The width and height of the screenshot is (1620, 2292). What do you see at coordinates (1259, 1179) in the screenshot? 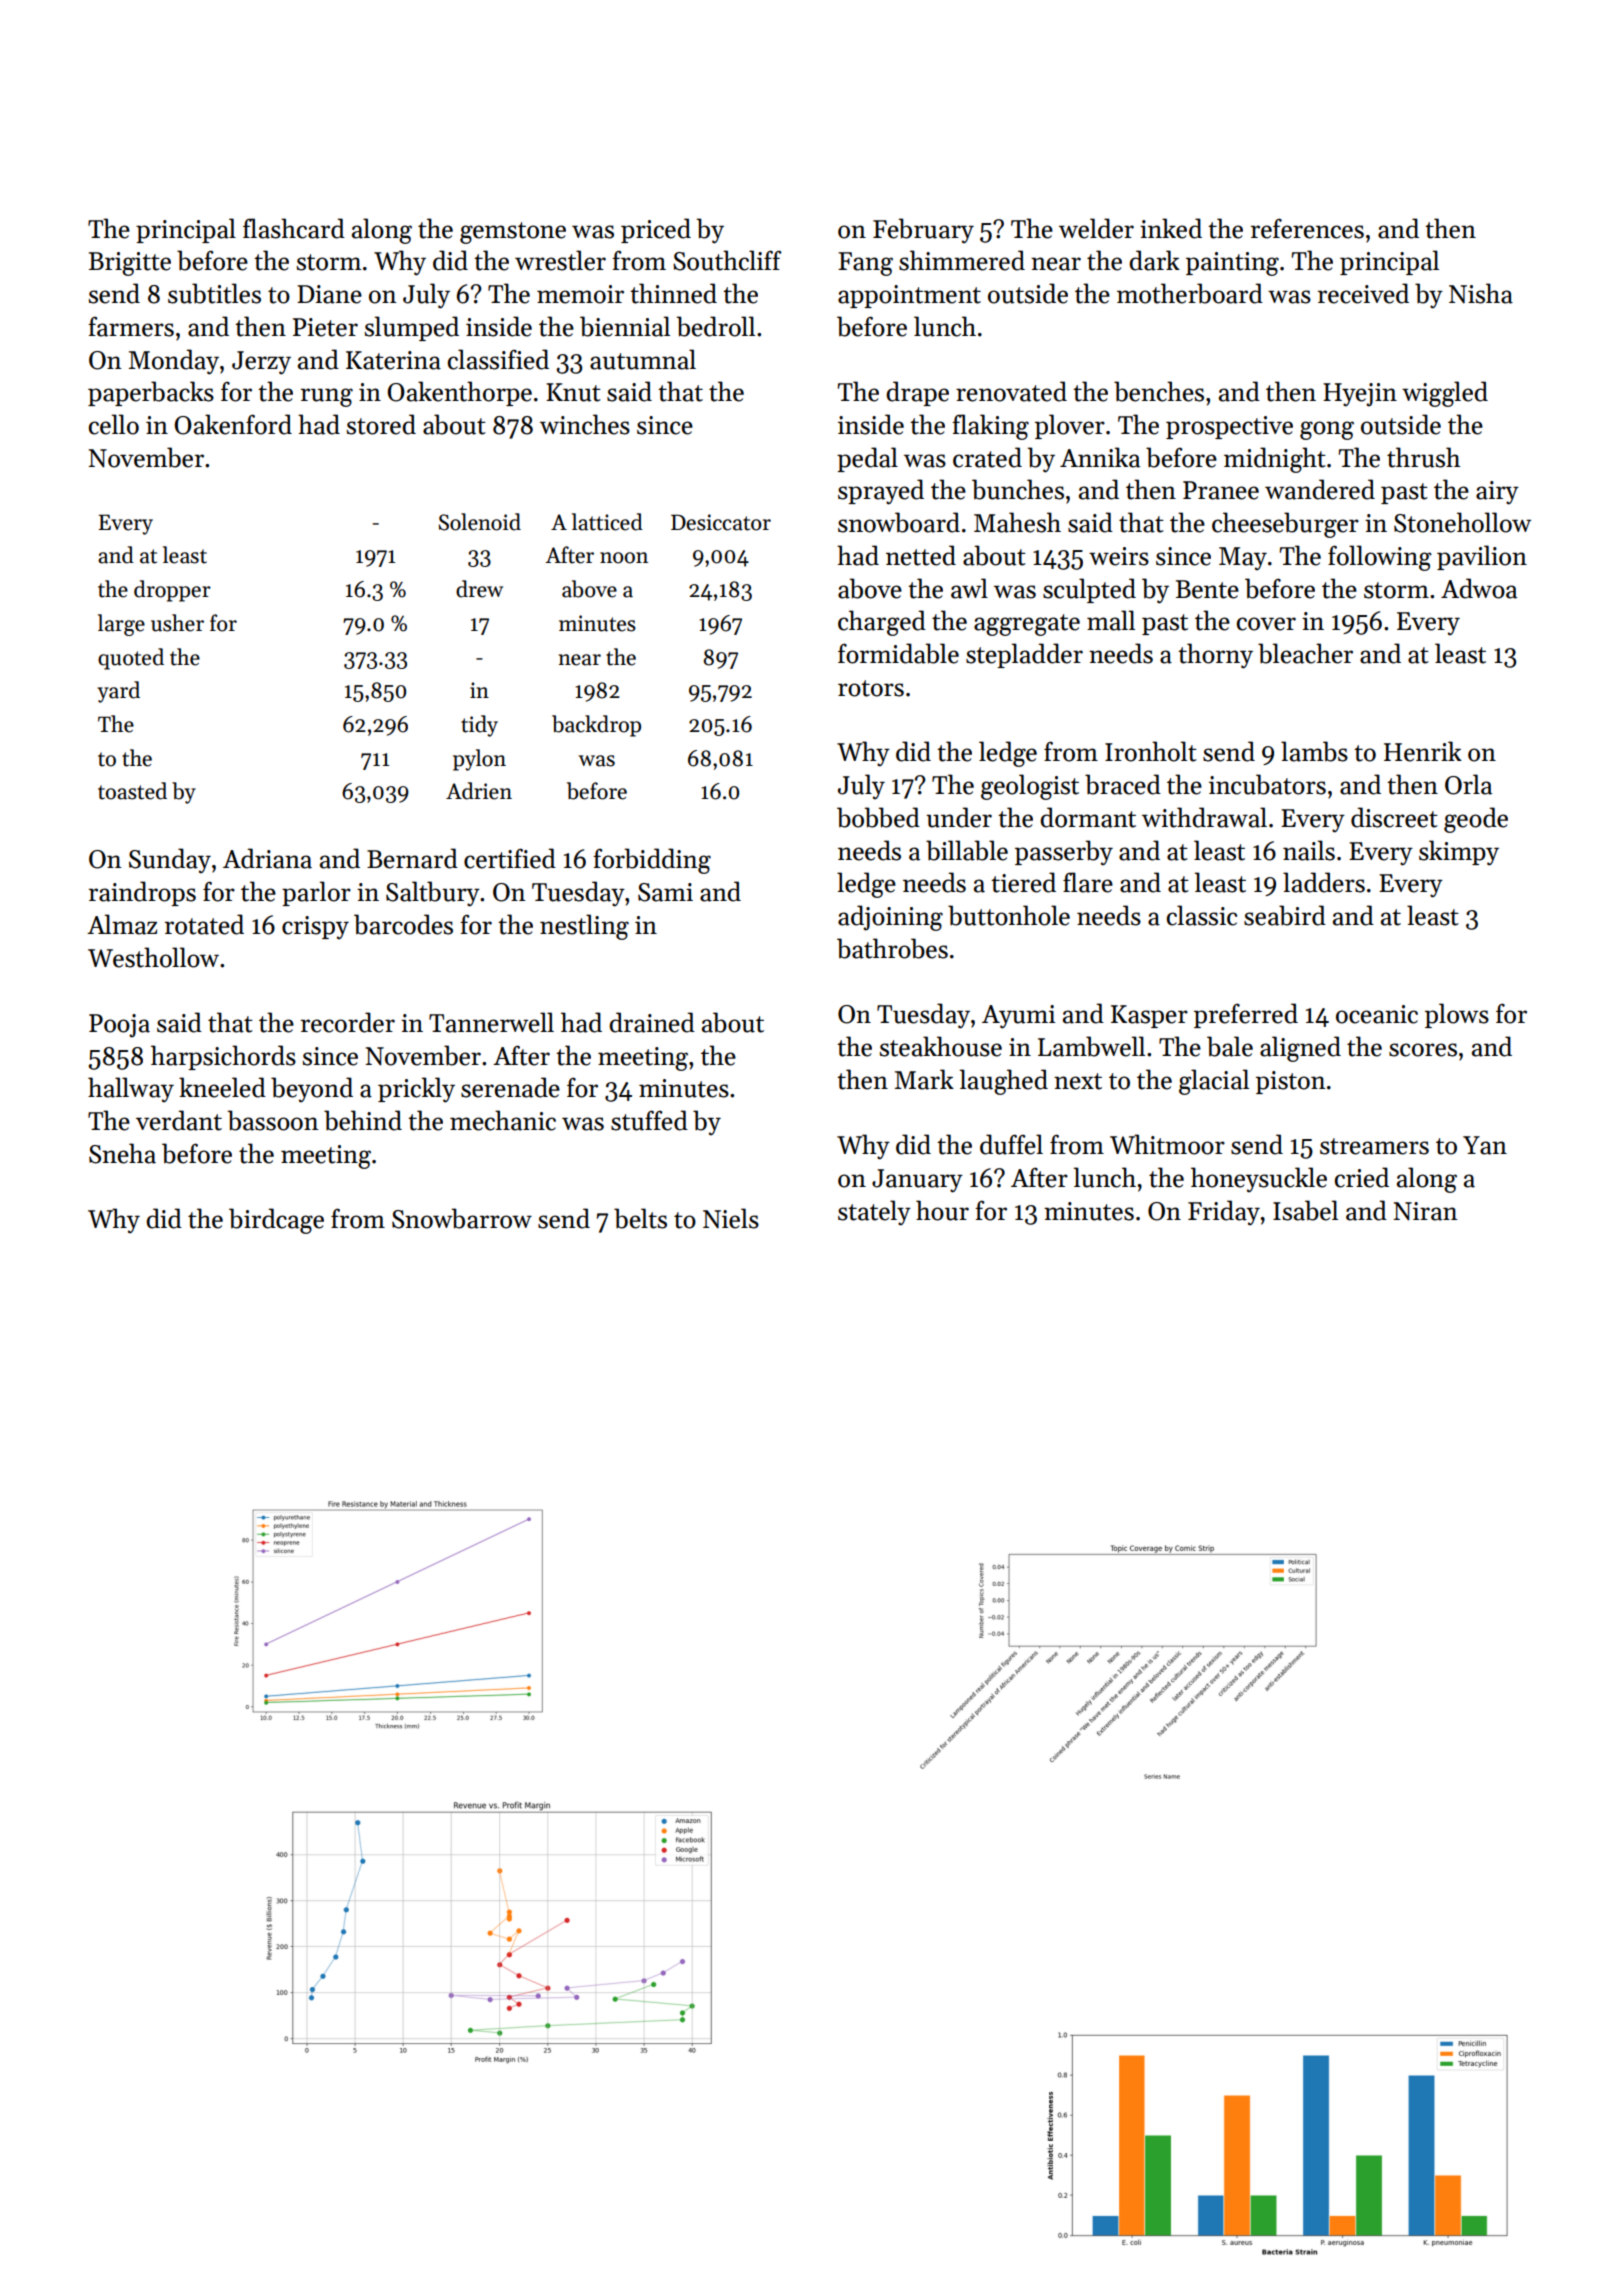
I see `honeysuckle` at bounding box center [1259, 1179].
